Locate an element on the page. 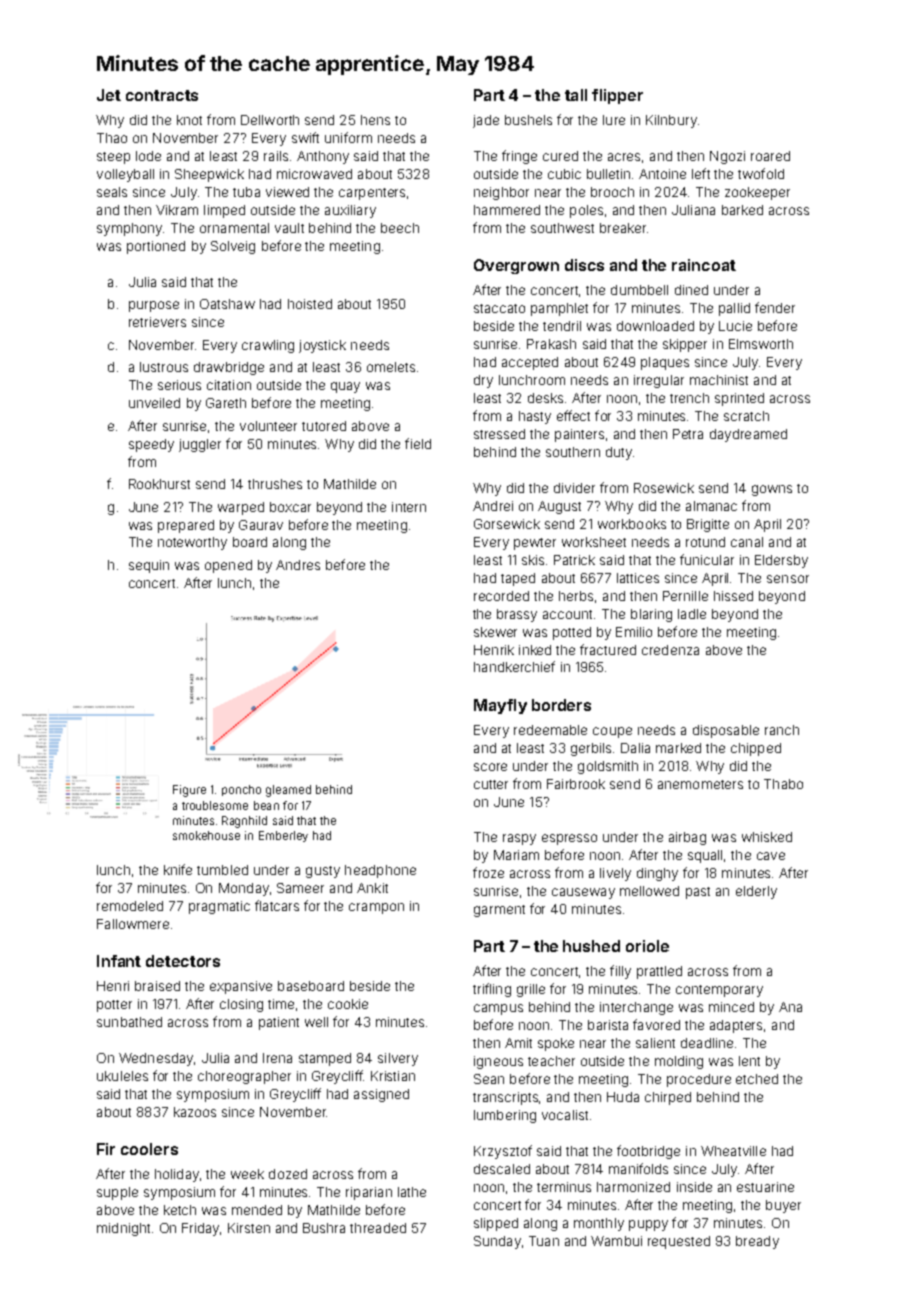 The height and width of the document is (1316, 908). Mayfly is located at coordinates (500, 706).
